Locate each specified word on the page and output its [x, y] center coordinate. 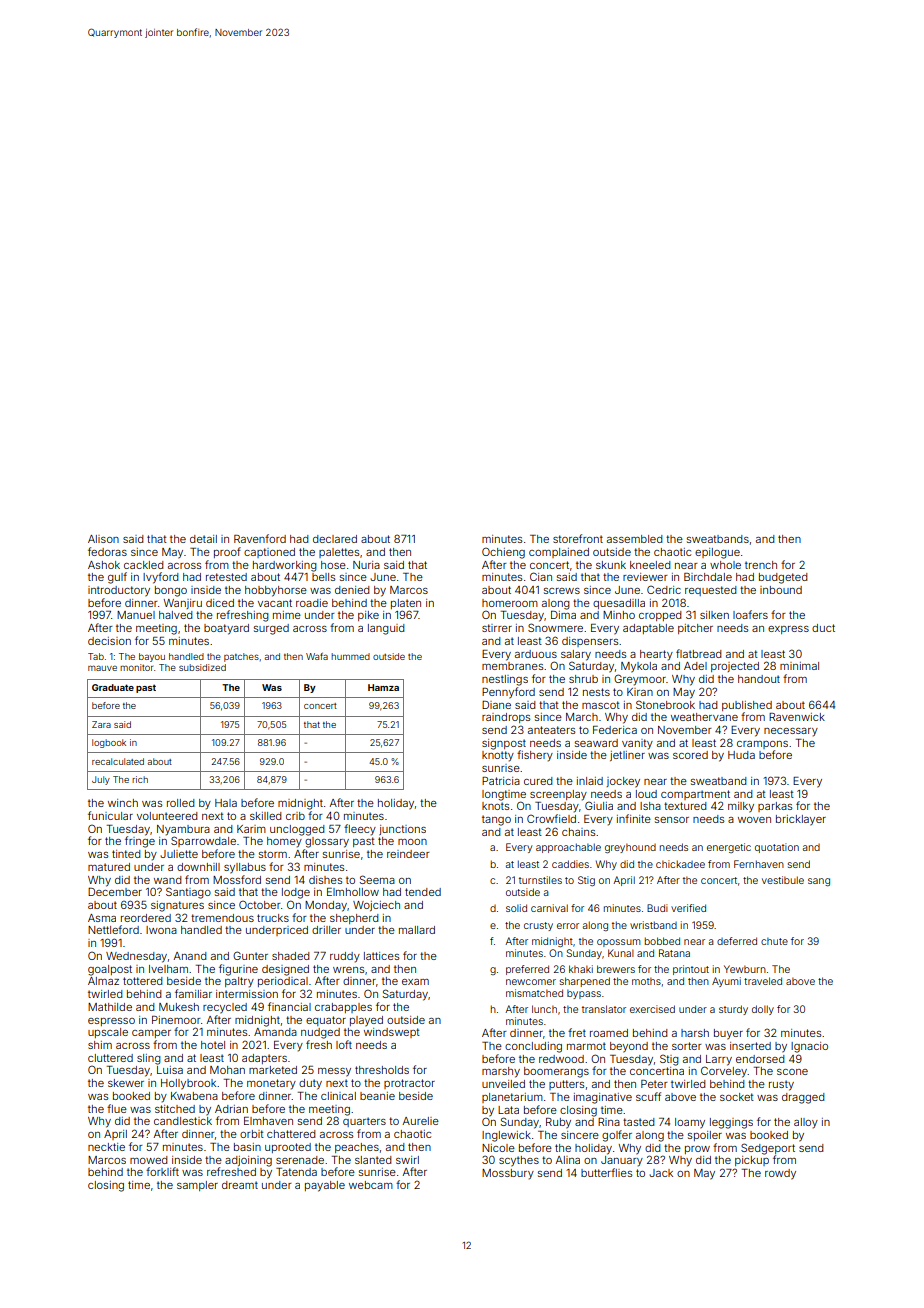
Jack [661, 1173]
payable [325, 1186]
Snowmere [555, 627]
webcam [371, 1185]
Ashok [104, 565]
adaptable [648, 629]
